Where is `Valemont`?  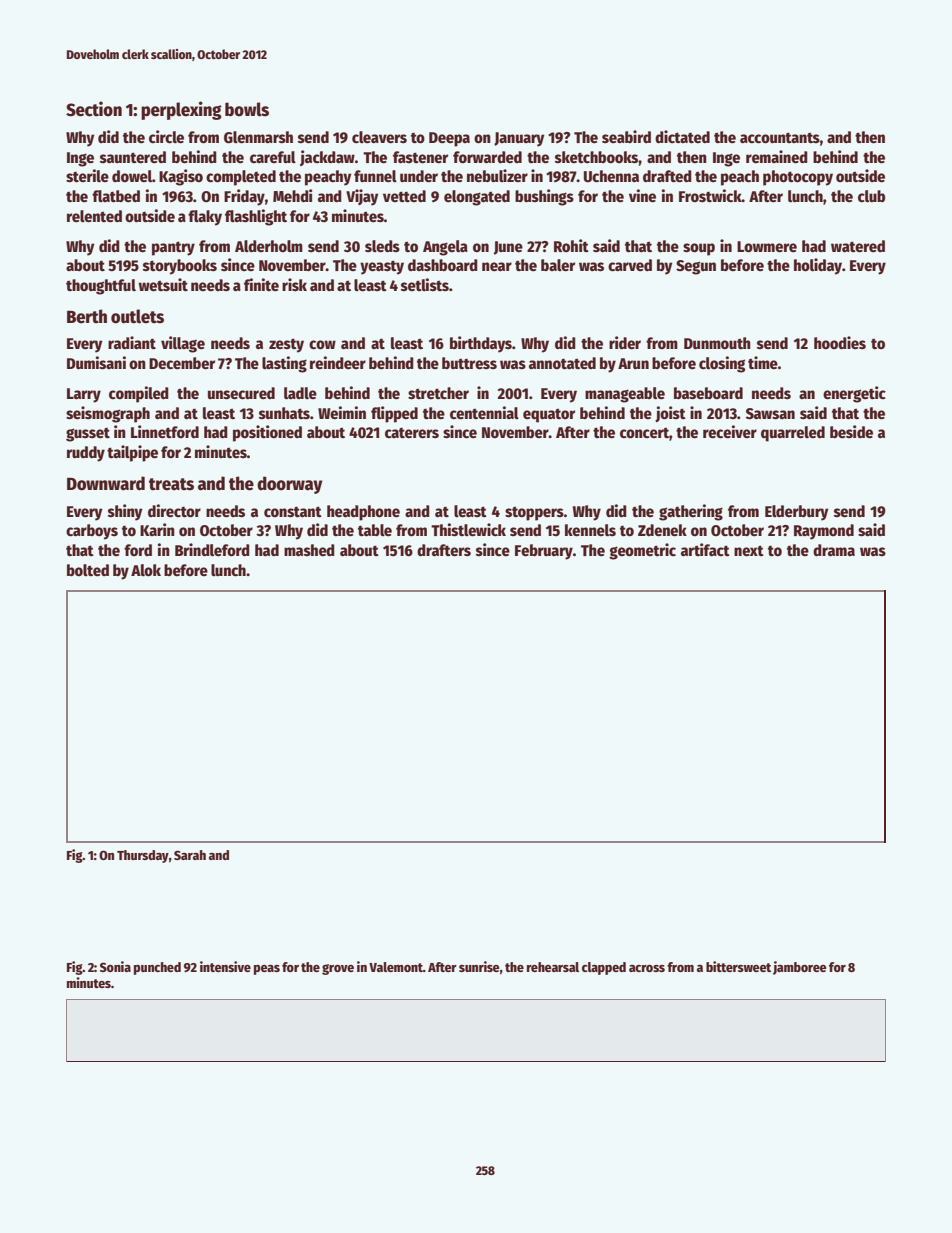 Valemont is located at coordinates (396, 967).
